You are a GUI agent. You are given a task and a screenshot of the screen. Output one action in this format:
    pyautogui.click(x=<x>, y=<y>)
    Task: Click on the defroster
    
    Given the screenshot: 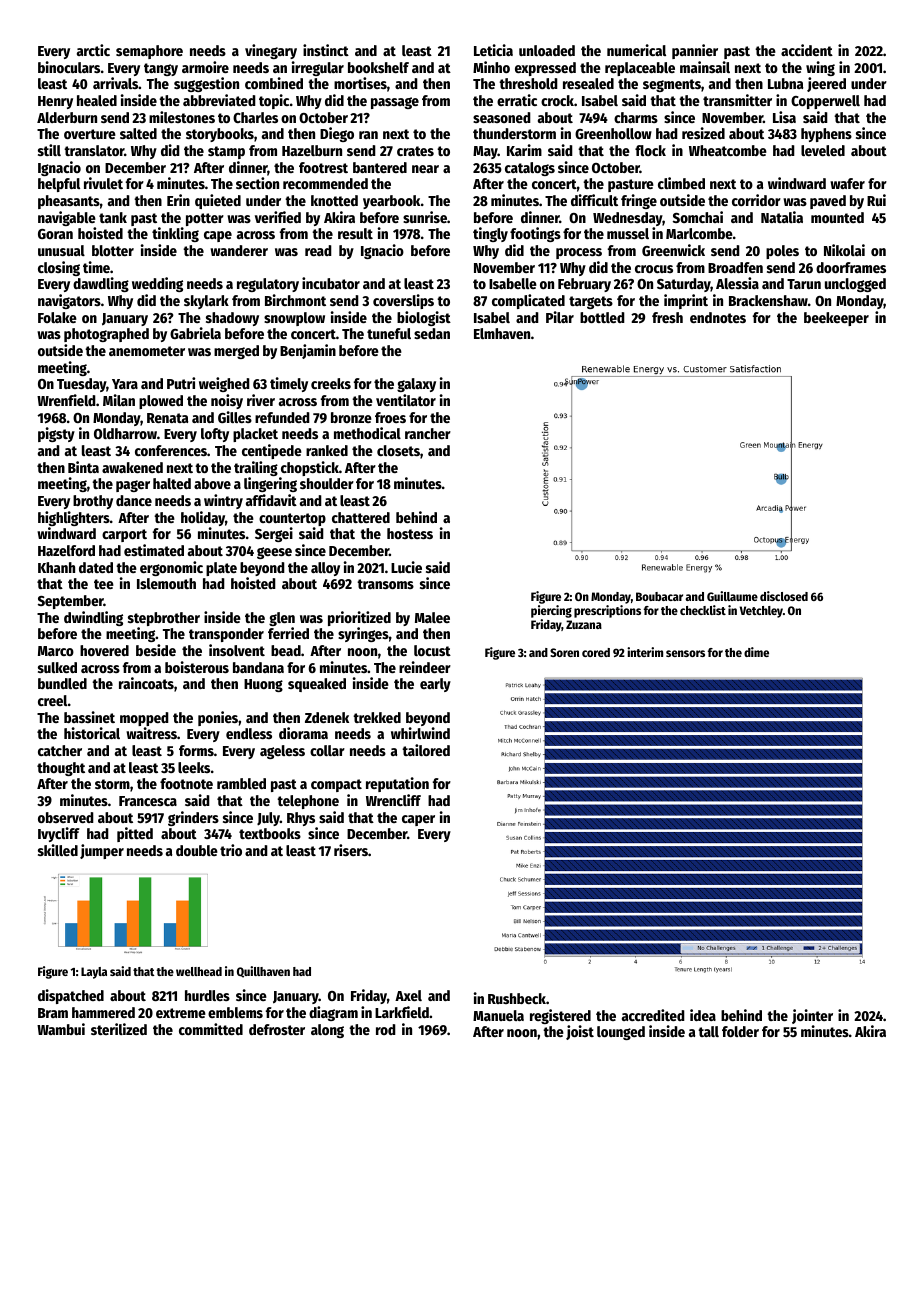 What is the action you would take?
    pyautogui.click(x=277, y=1029)
